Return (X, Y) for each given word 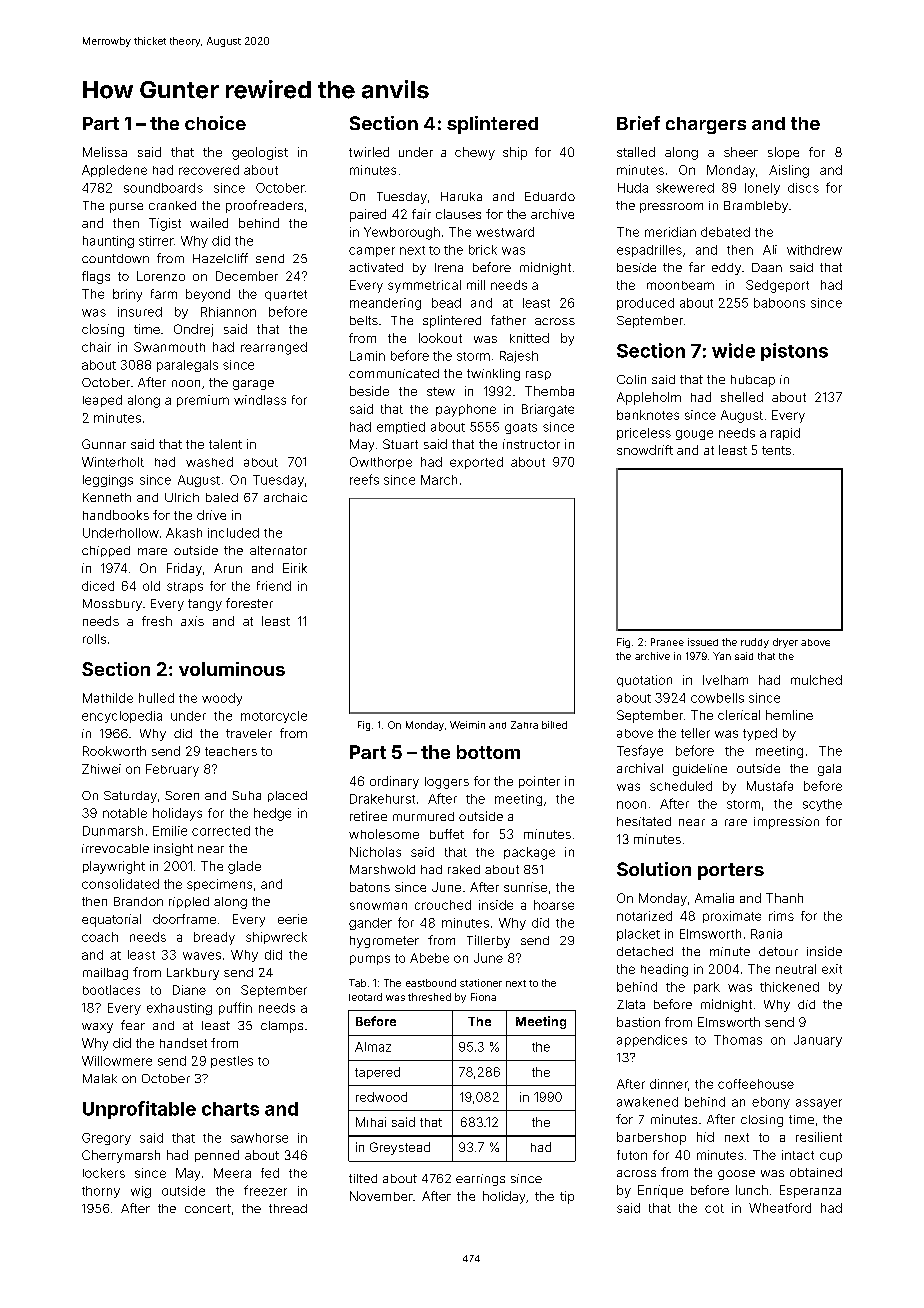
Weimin (467, 725)
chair (96, 347)
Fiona (483, 997)
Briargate (548, 410)
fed (270, 1173)
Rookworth (114, 751)
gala (829, 770)
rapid (785, 434)
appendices (652, 1041)
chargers (706, 125)
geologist (260, 153)
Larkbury (193, 974)
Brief (638, 123)
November (381, 1196)
